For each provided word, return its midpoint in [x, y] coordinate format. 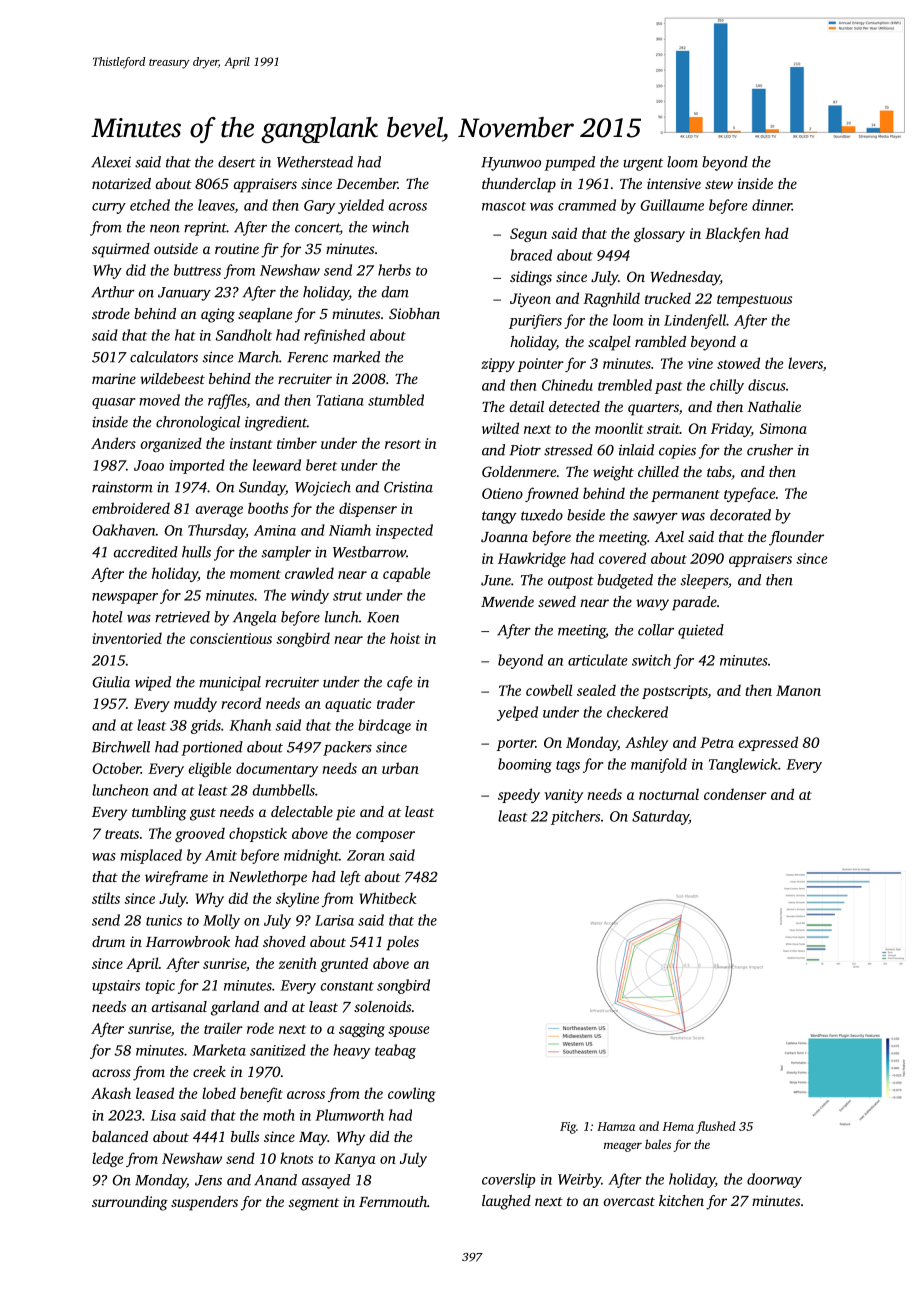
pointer [541, 365]
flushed [716, 1127]
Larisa [334, 920]
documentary [277, 769]
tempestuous [754, 301]
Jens [208, 1180]
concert [317, 229]
